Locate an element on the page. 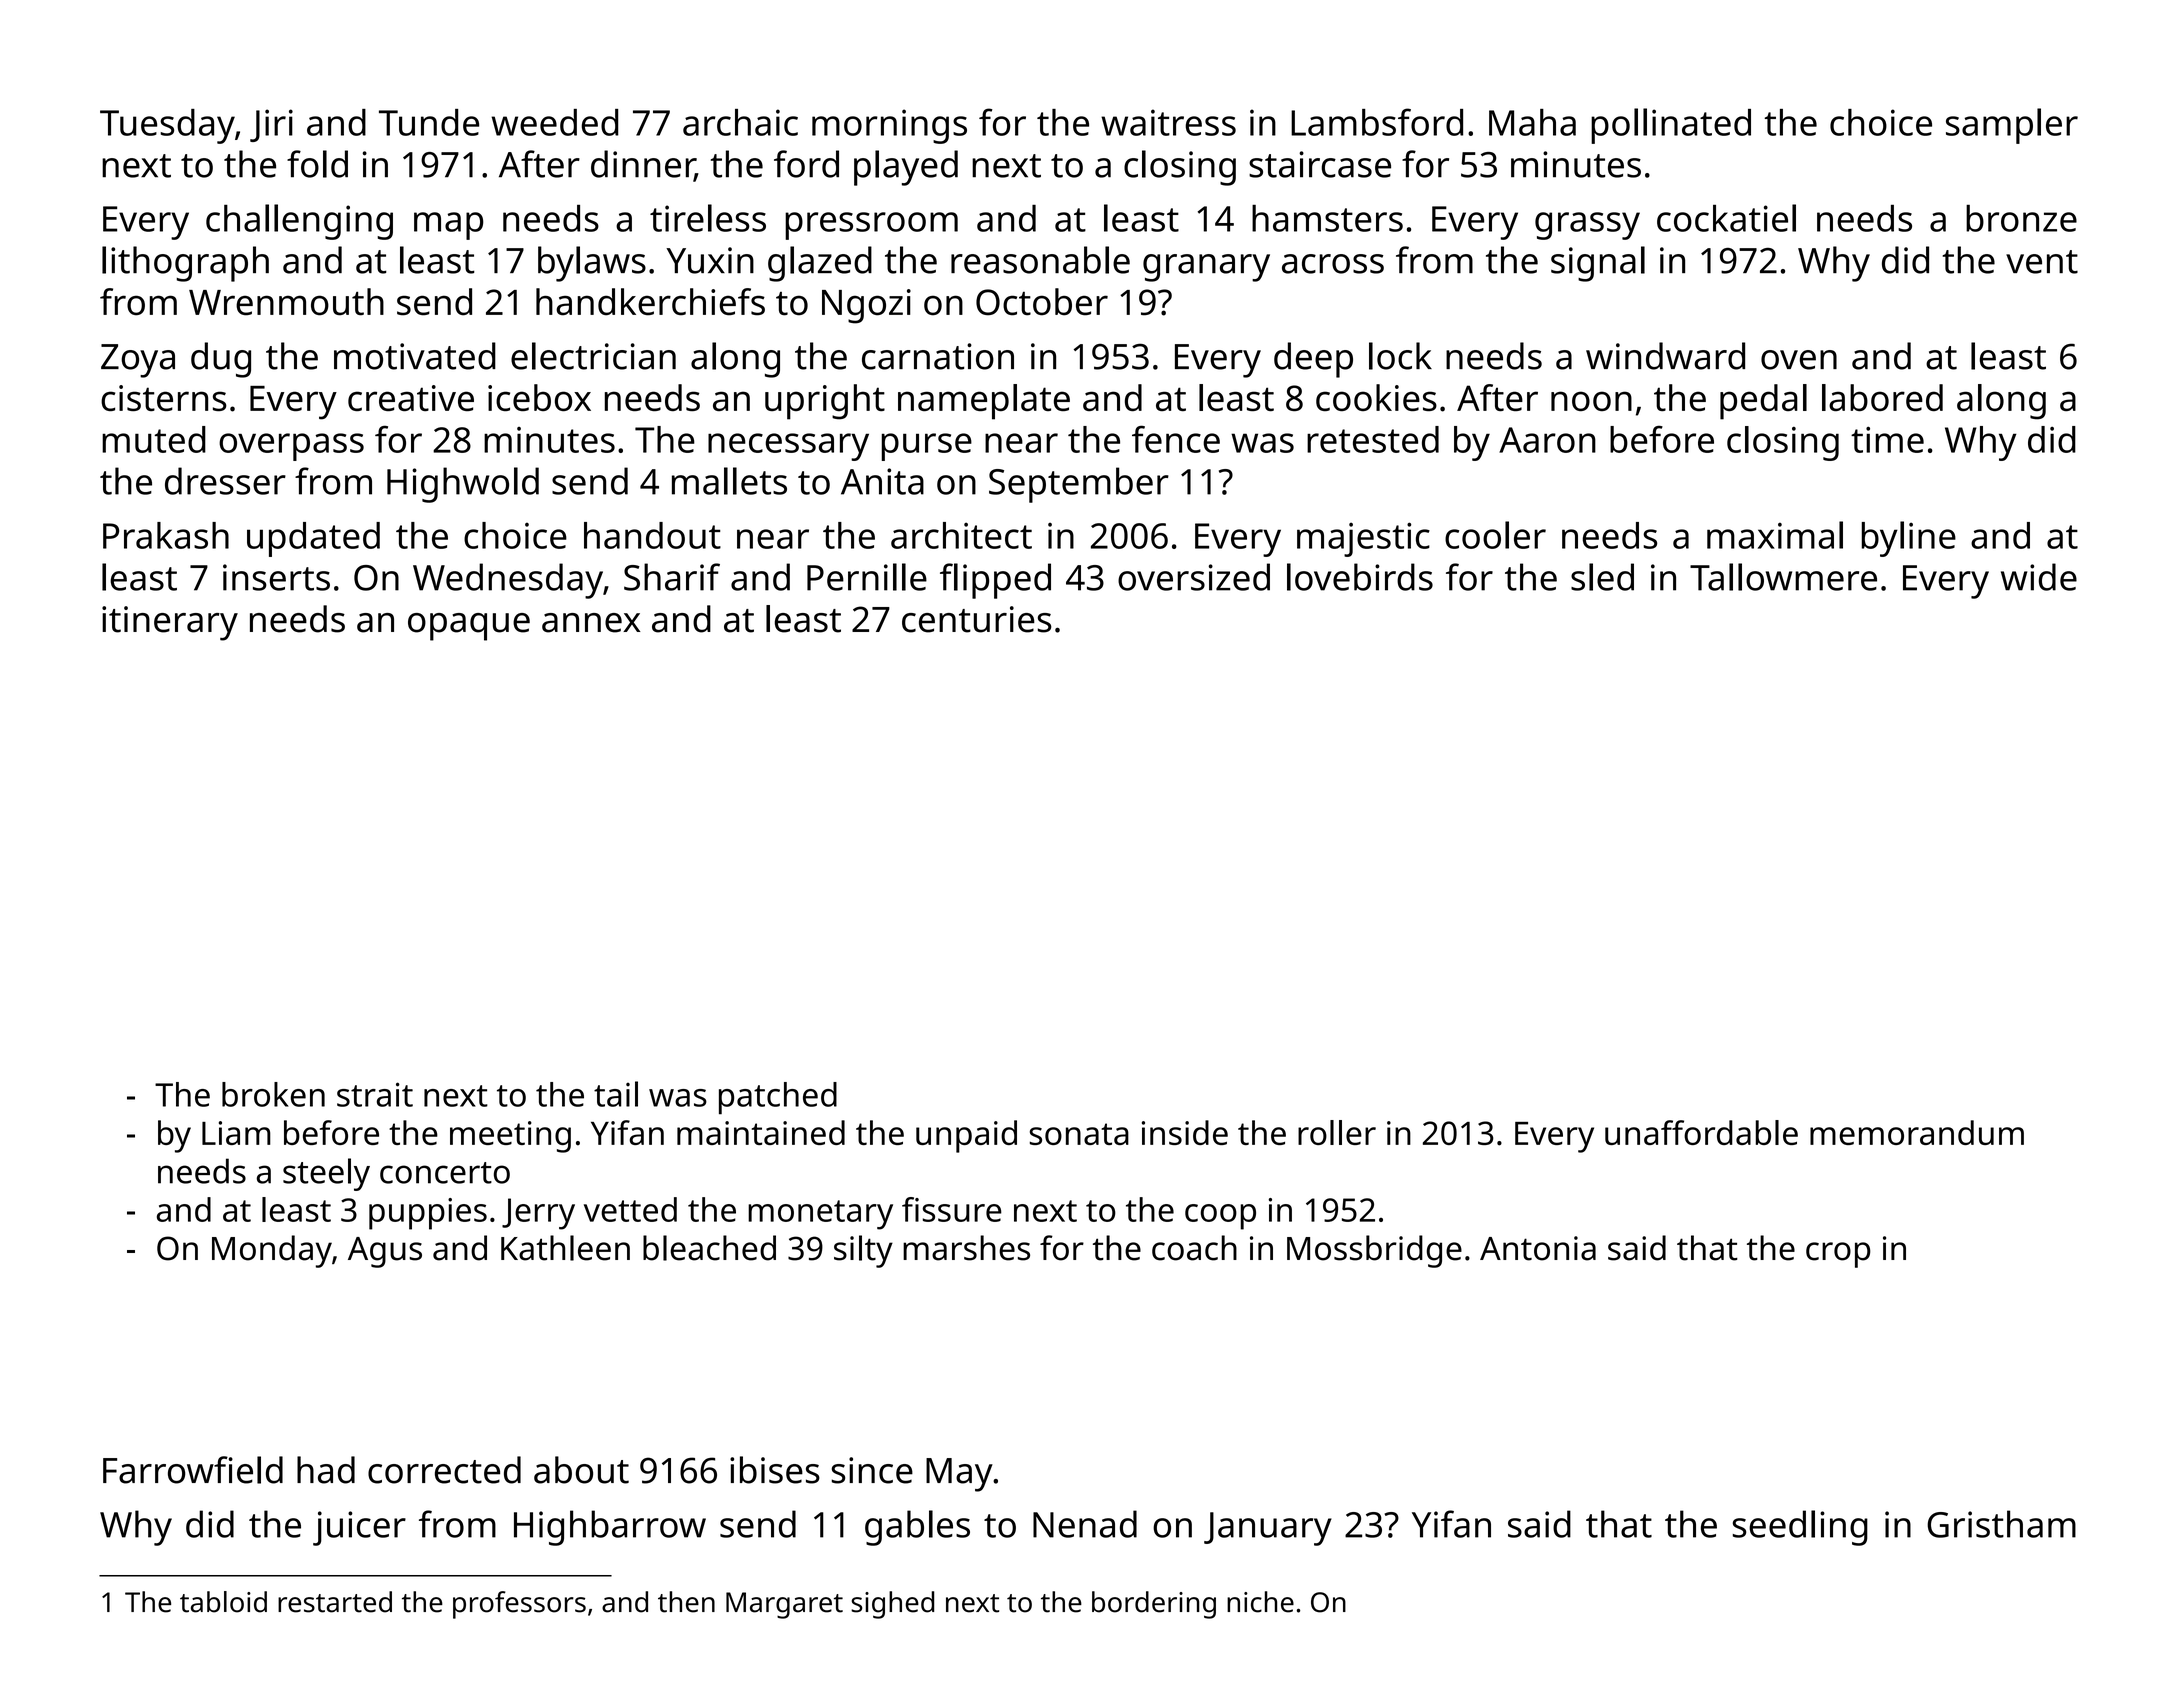  coach is located at coordinates (1194, 1248).
